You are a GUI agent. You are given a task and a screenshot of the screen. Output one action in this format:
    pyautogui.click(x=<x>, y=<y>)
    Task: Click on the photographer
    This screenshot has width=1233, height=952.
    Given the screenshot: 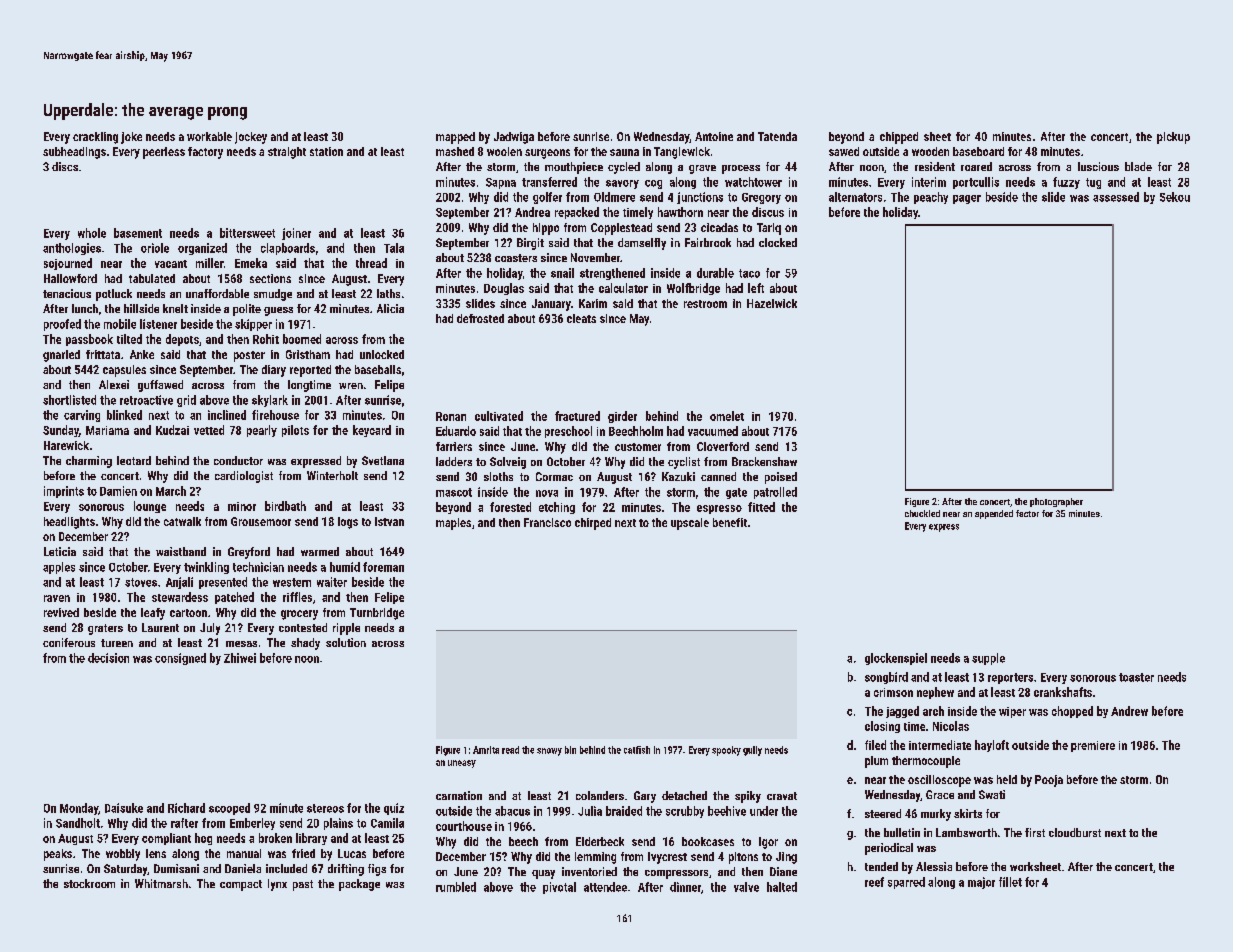 What is the action you would take?
    pyautogui.click(x=1056, y=502)
